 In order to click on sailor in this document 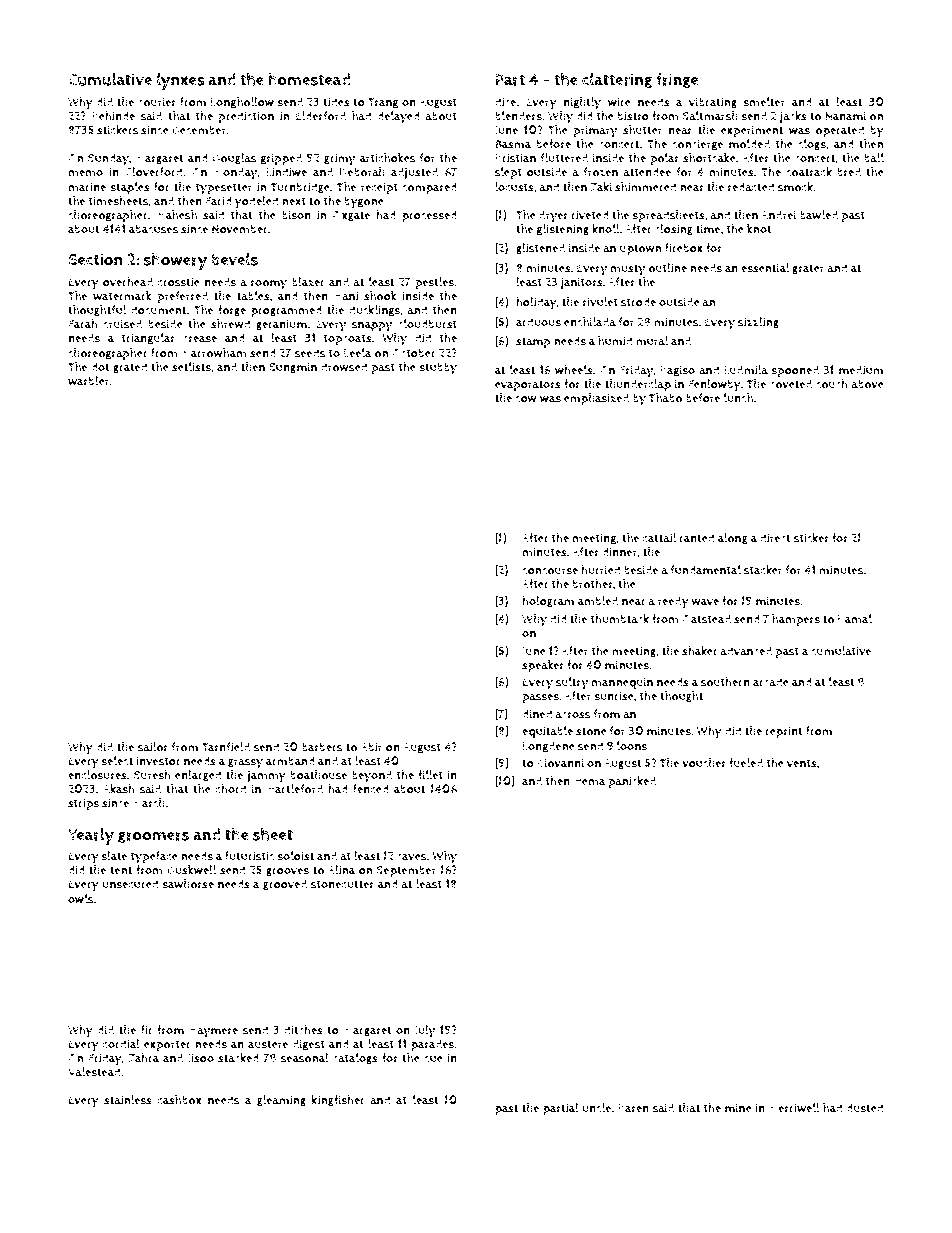, I will do `click(153, 747)`.
